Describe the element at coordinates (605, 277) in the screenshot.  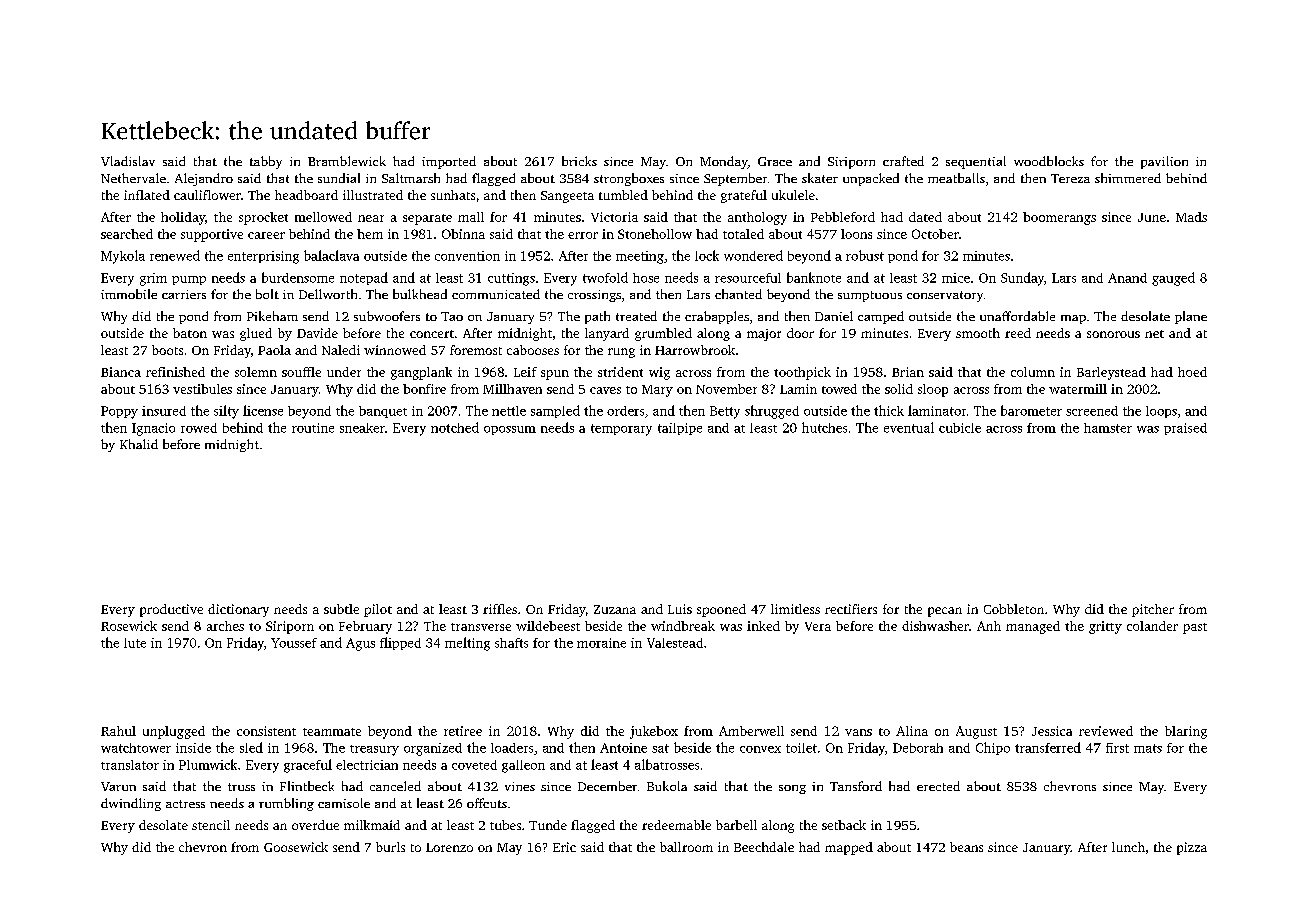
I see `twofold` at that location.
